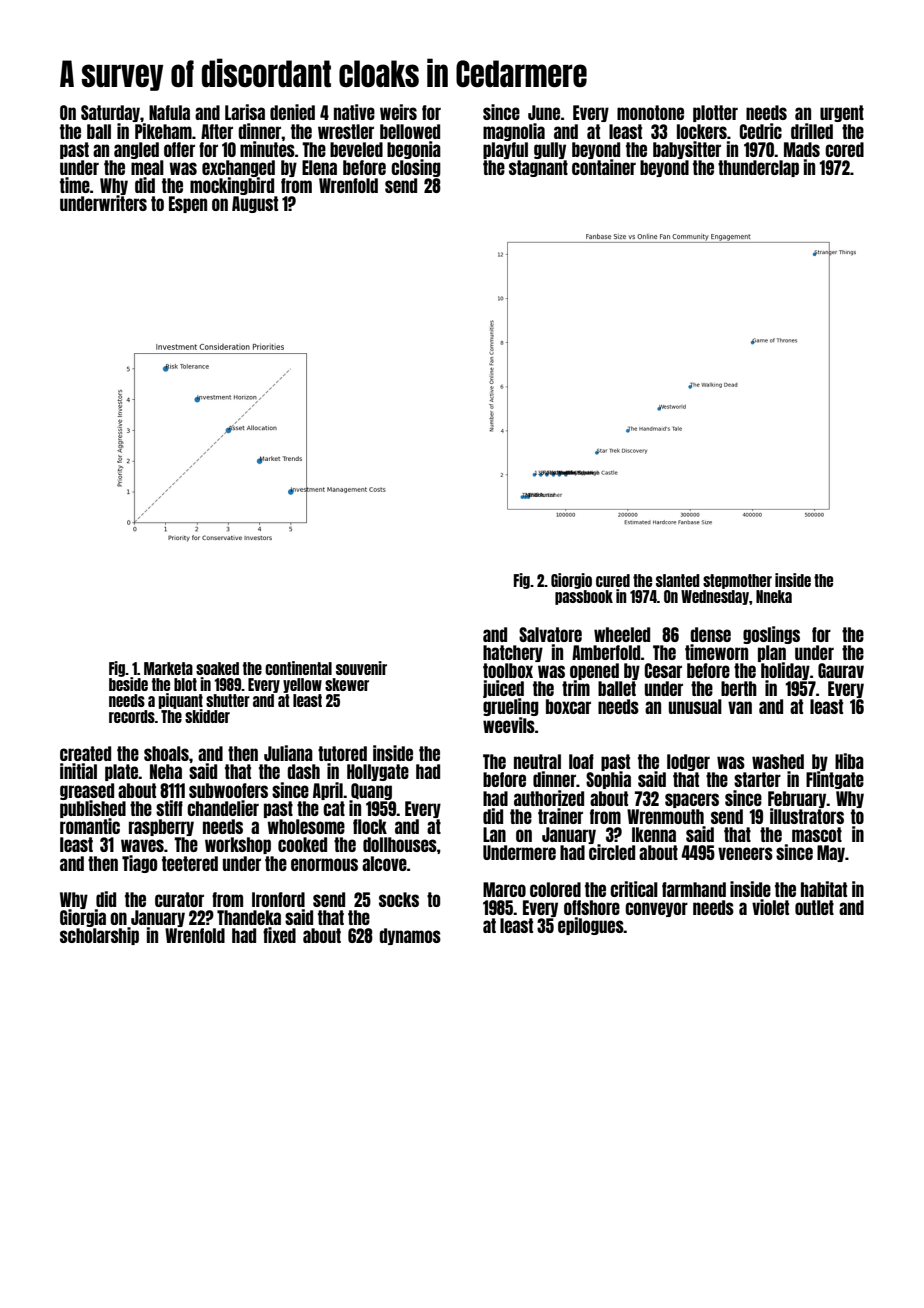 The width and height of the screenshot is (924, 1308). What do you see at coordinates (560, 816) in the screenshot?
I see `trainer` at bounding box center [560, 816].
